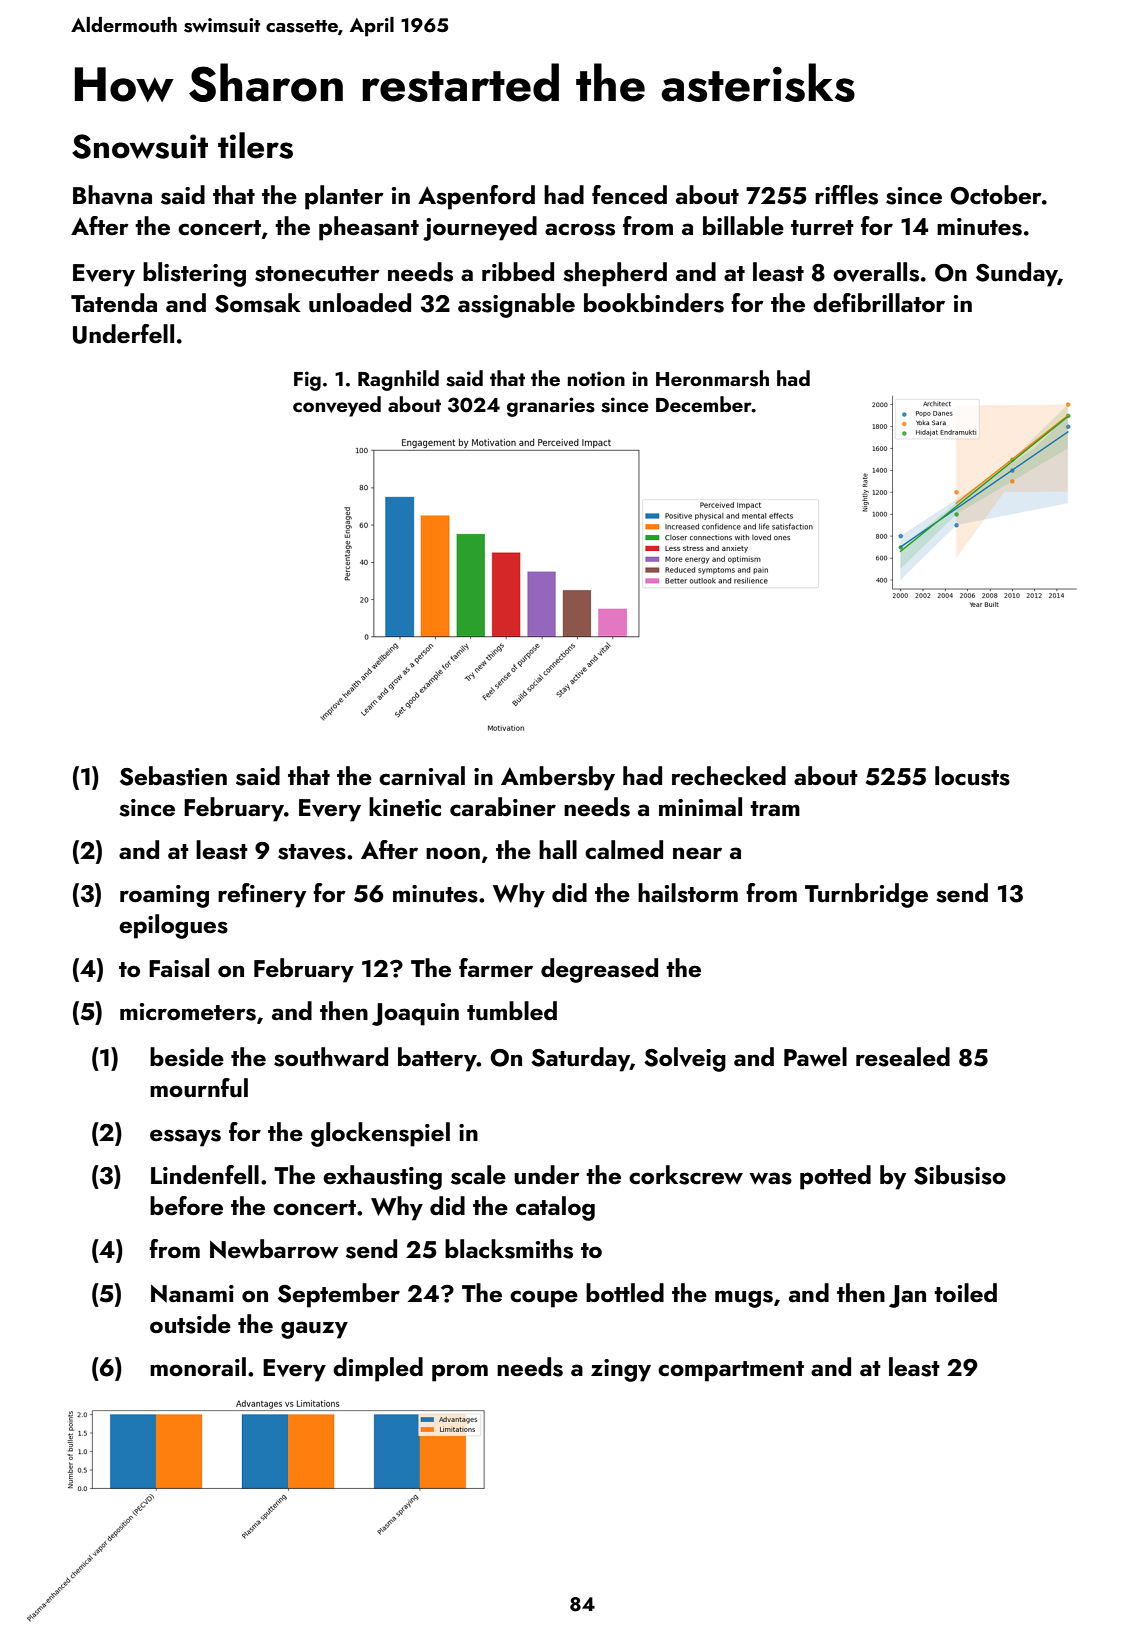 The image size is (1139, 1649). What do you see at coordinates (476, 197) in the screenshot?
I see `Aspenford` at bounding box center [476, 197].
